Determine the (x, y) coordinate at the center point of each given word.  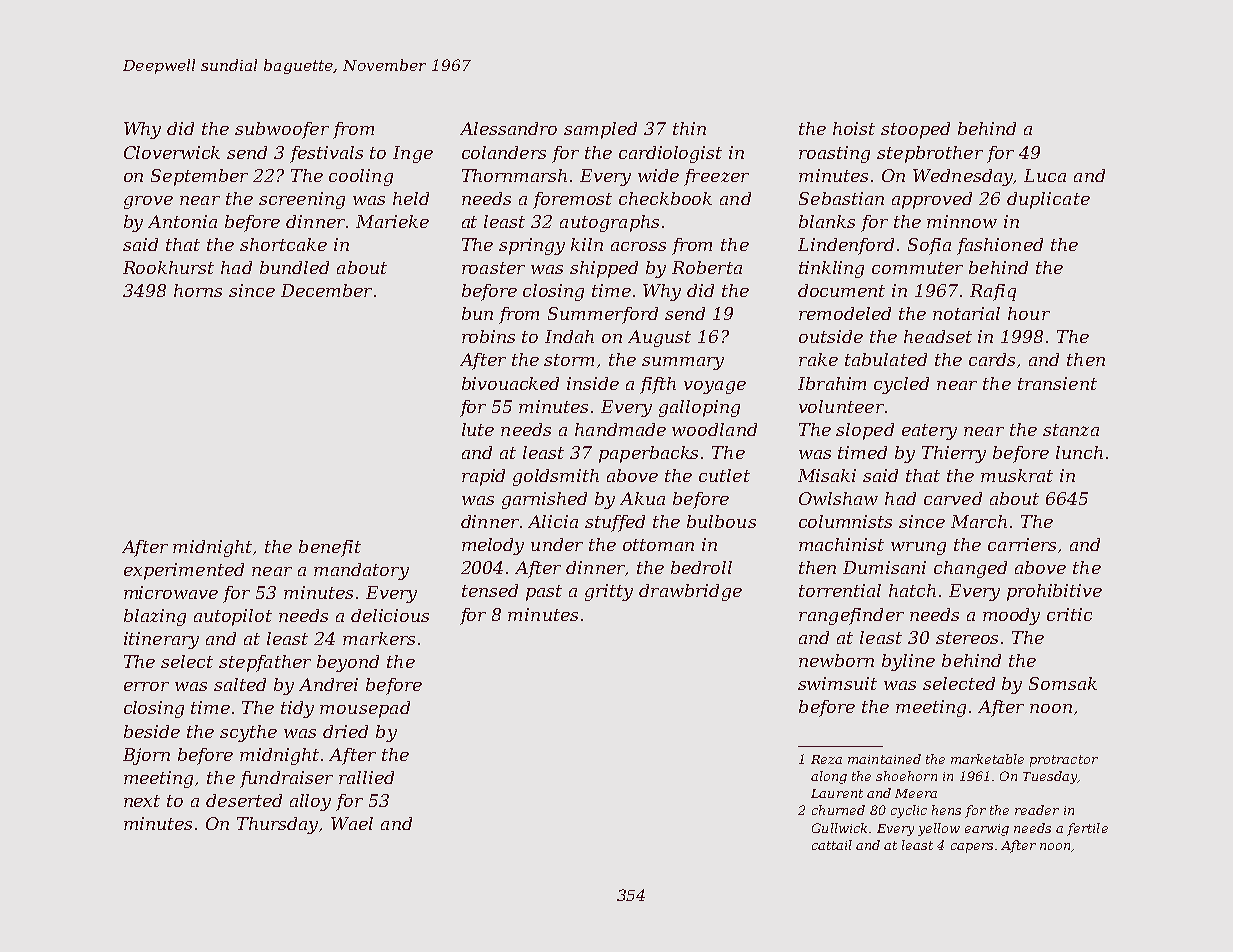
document (841, 290)
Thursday (278, 825)
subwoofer (282, 130)
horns (198, 290)
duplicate (1048, 200)
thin (689, 128)
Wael (352, 823)
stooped (915, 130)
